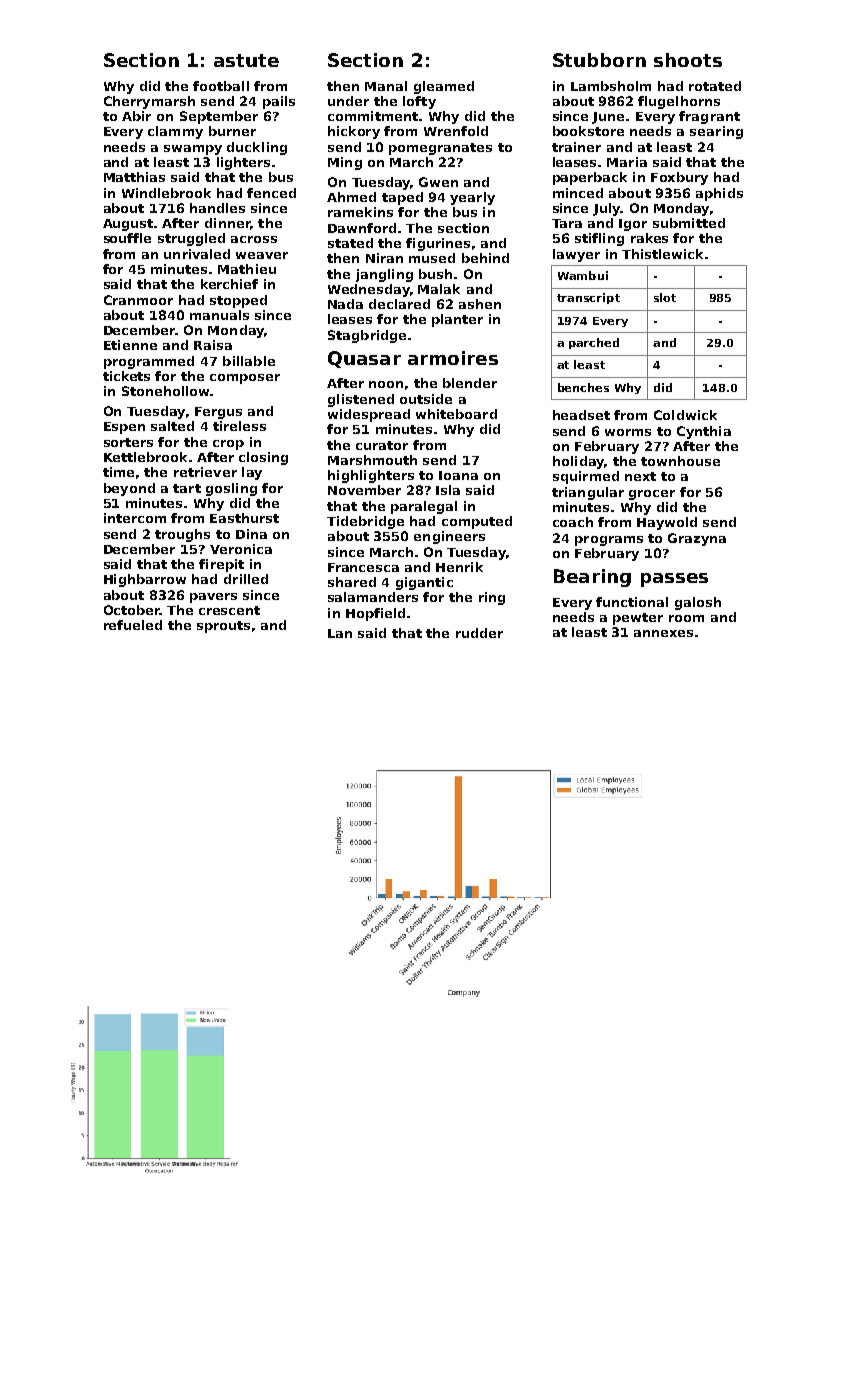 The height and width of the screenshot is (1400, 849). Describe the element at coordinates (228, 445) in the screenshot. I see `crop` at that location.
